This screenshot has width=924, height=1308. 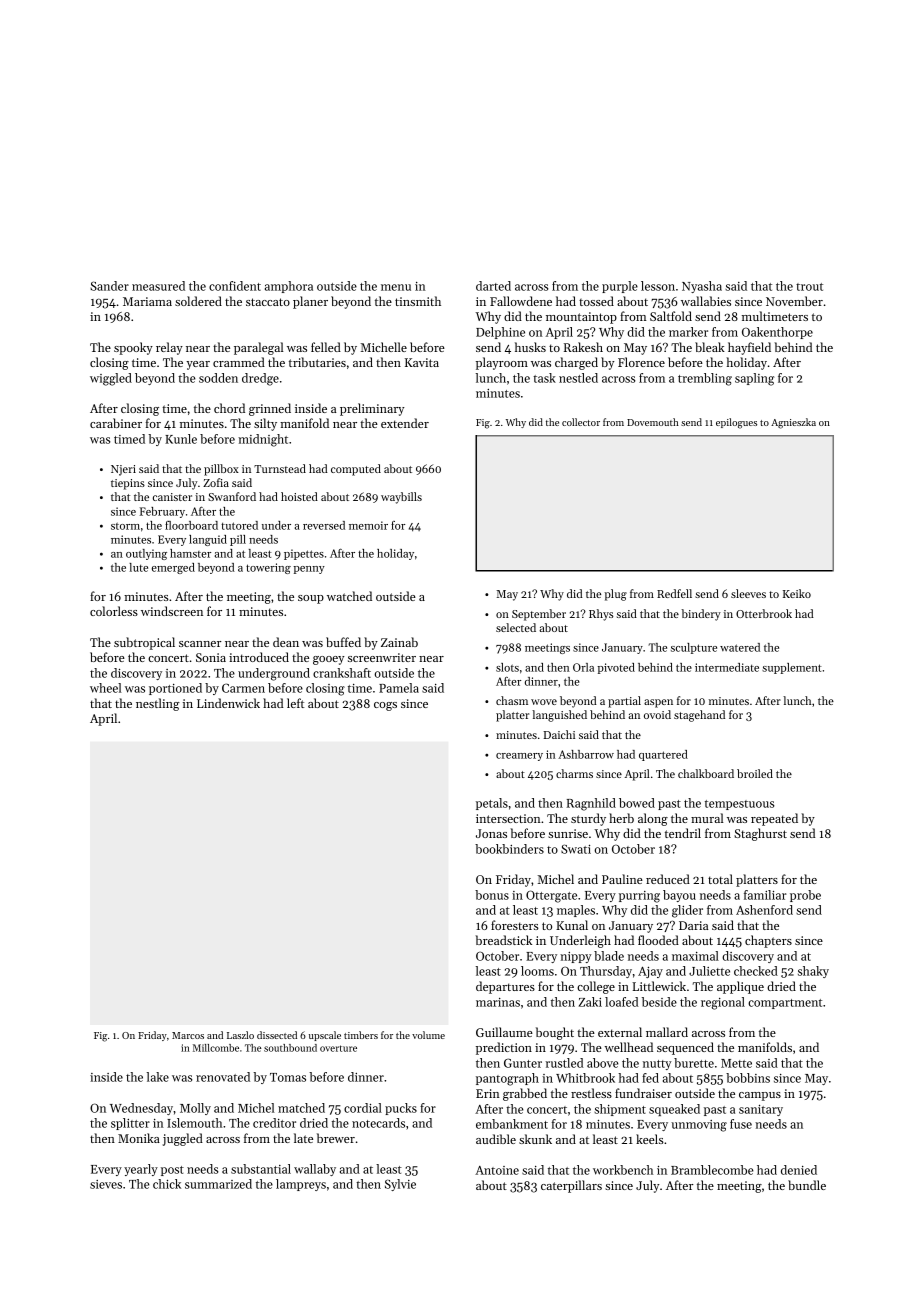 What do you see at coordinates (539, 615) in the screenshot?
I see `September` at bounding box center [539, 615].
